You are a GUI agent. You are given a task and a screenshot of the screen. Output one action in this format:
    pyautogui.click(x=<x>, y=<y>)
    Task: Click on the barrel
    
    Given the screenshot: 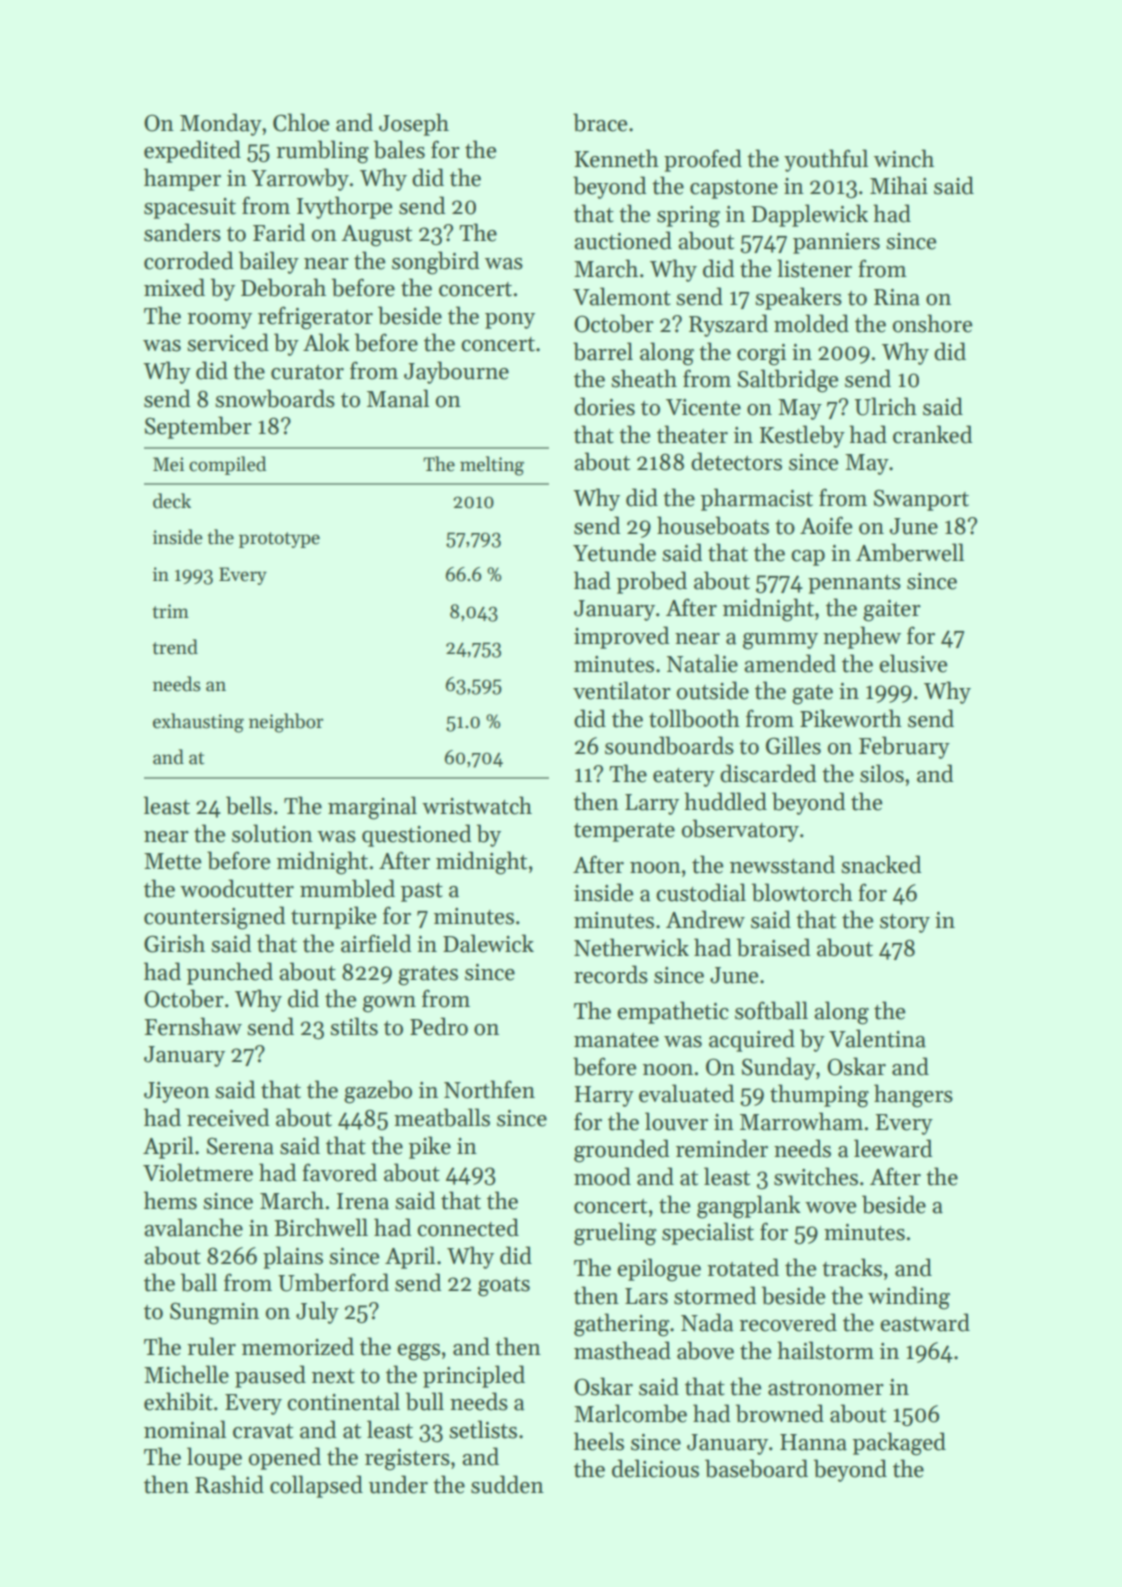 What is the action you would take?
    pyautogui.click(x=603, y=351)
